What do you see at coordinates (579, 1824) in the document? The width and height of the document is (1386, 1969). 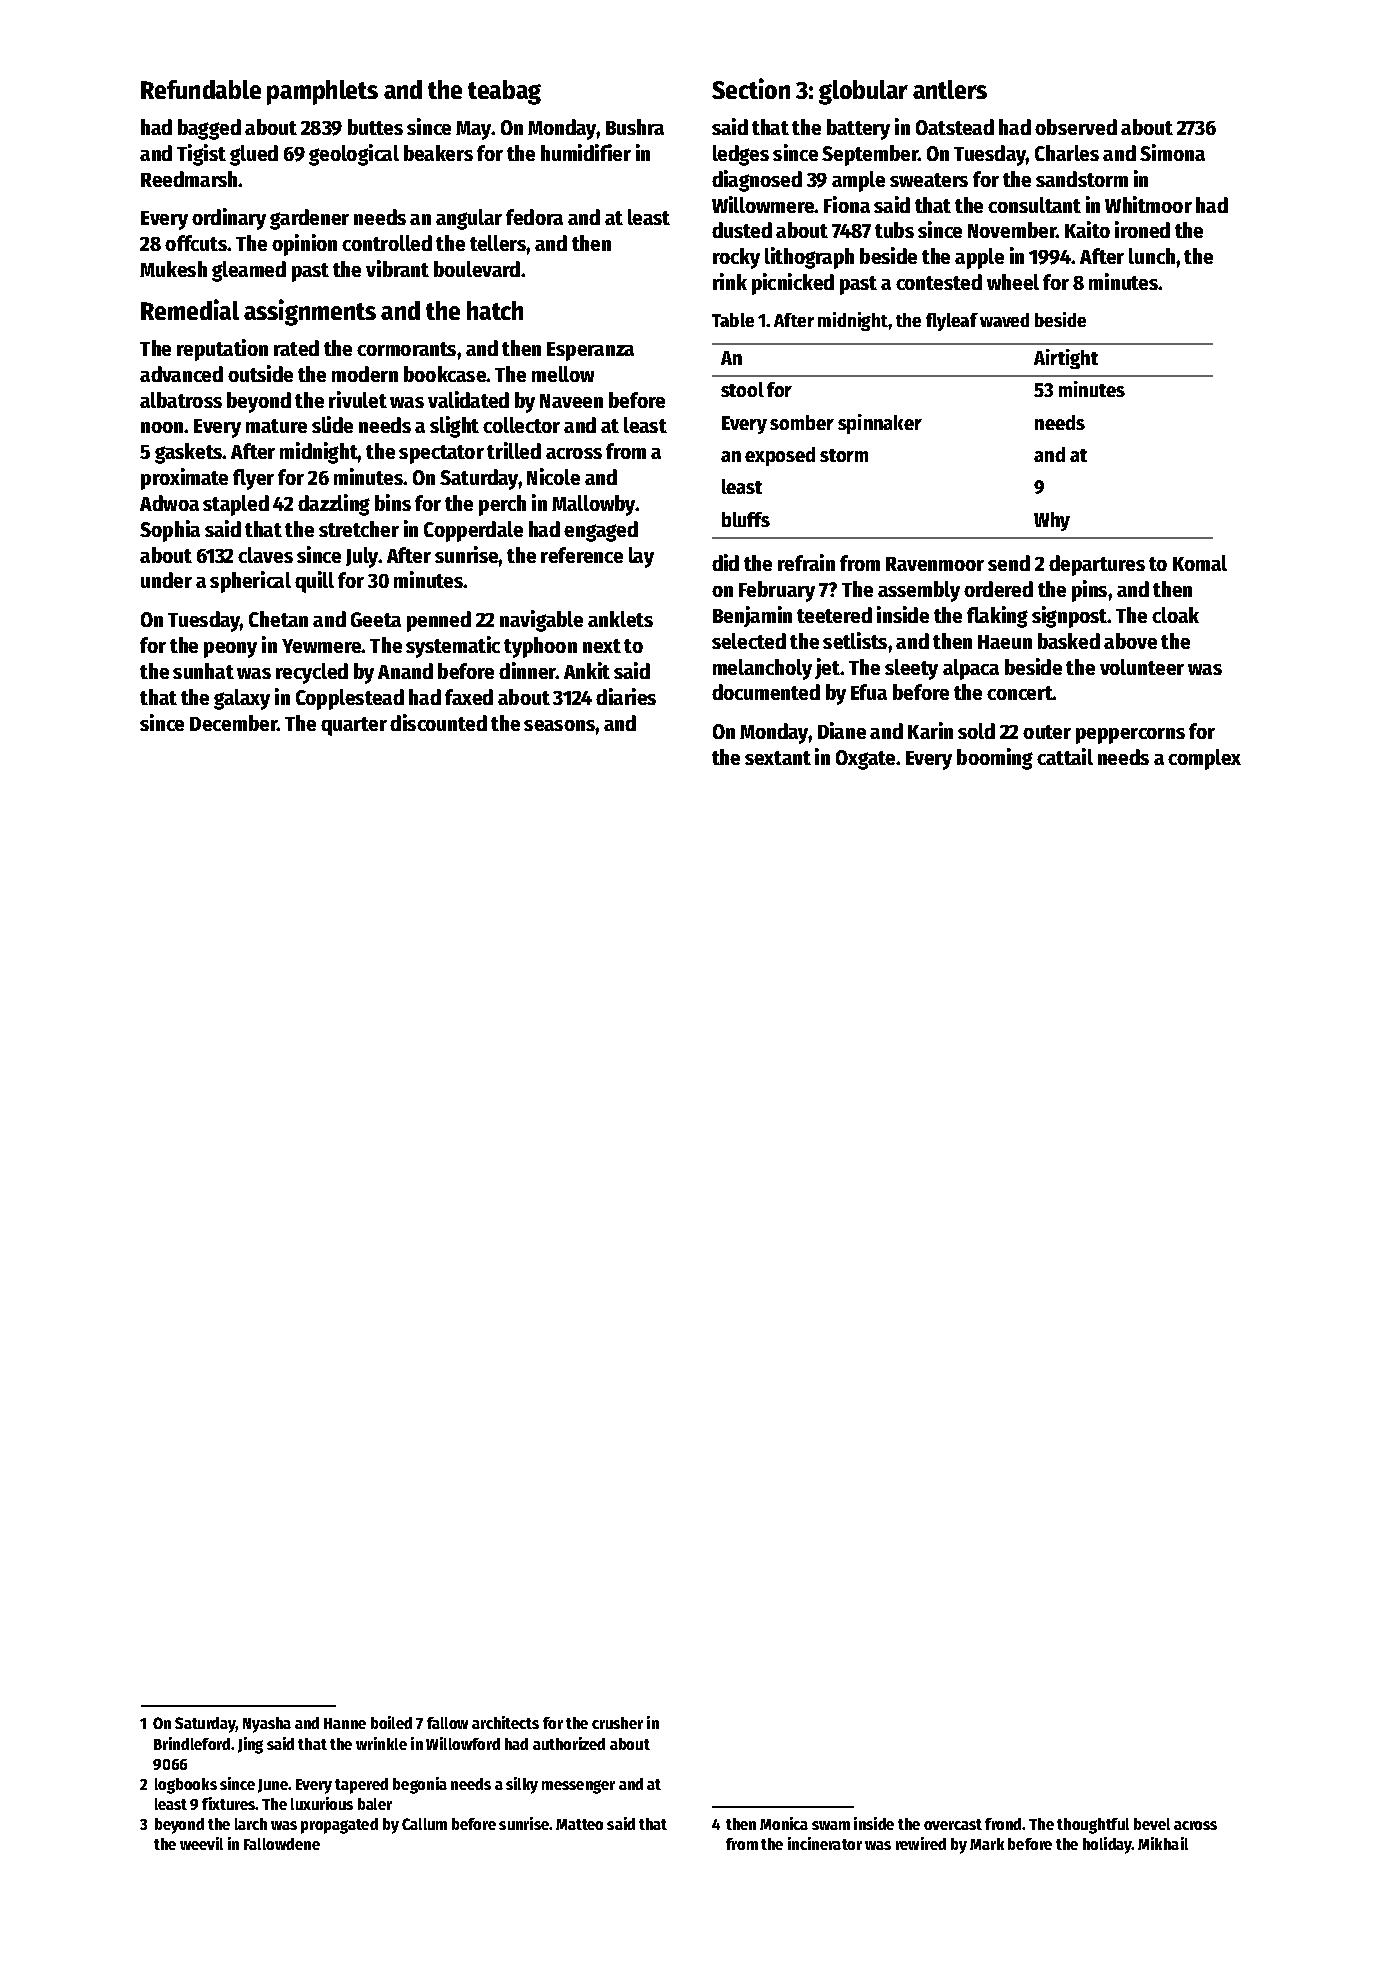 I see `Matteo` at bounding box center [579, 1824].
